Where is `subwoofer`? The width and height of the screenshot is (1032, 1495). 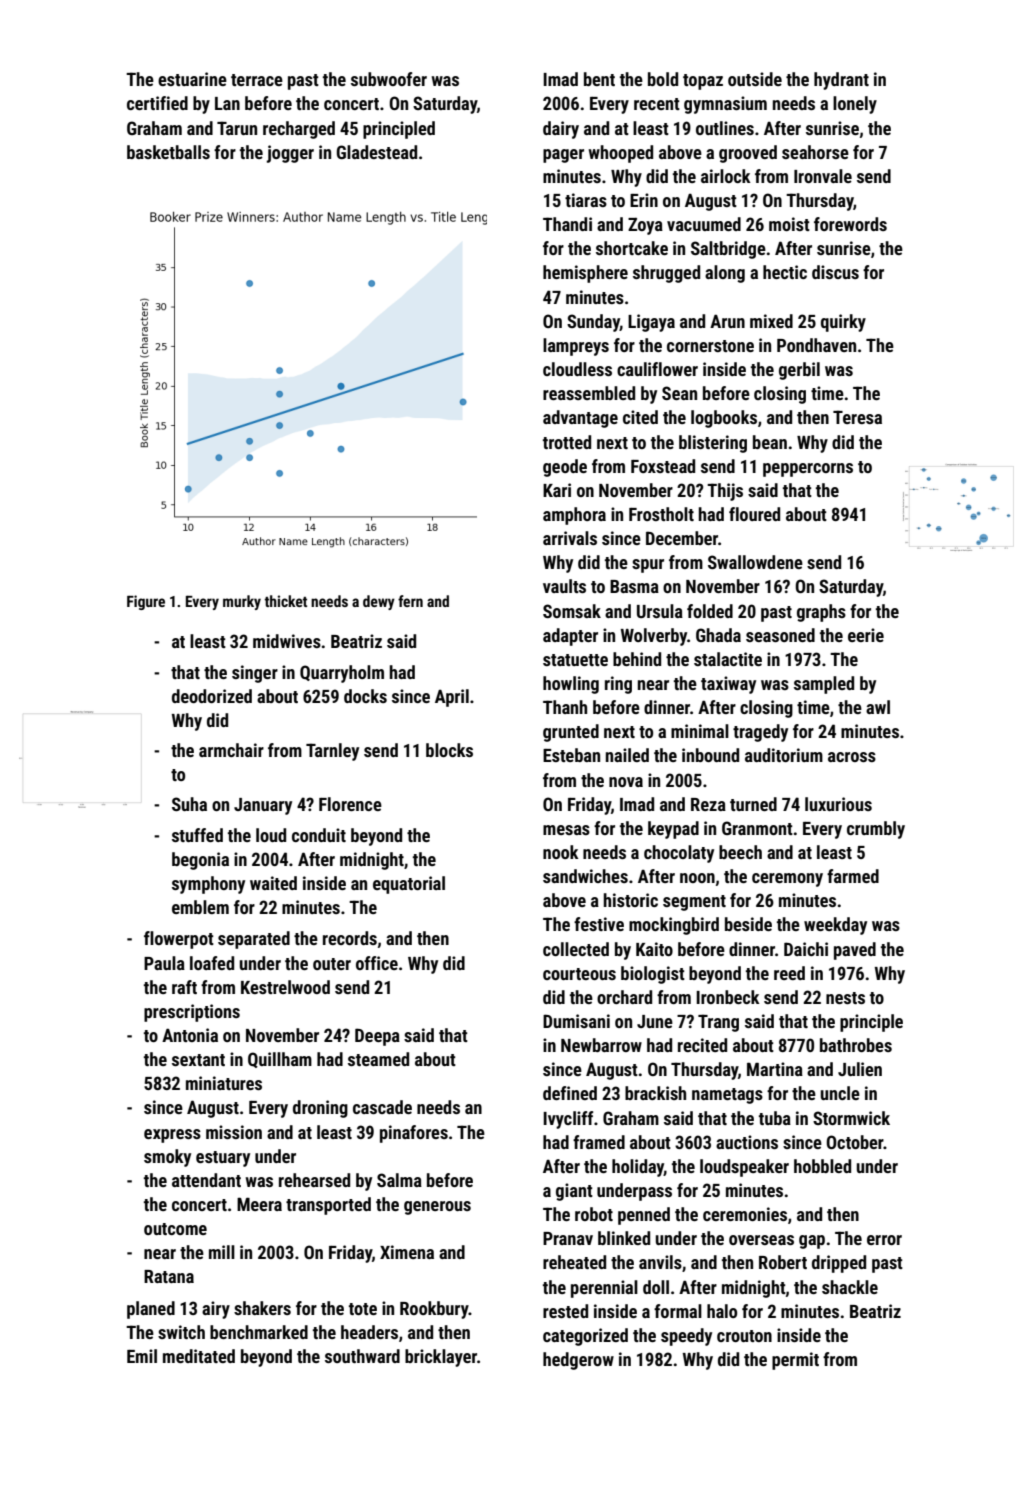
subwoofer is located at coordinates (389, 79).
